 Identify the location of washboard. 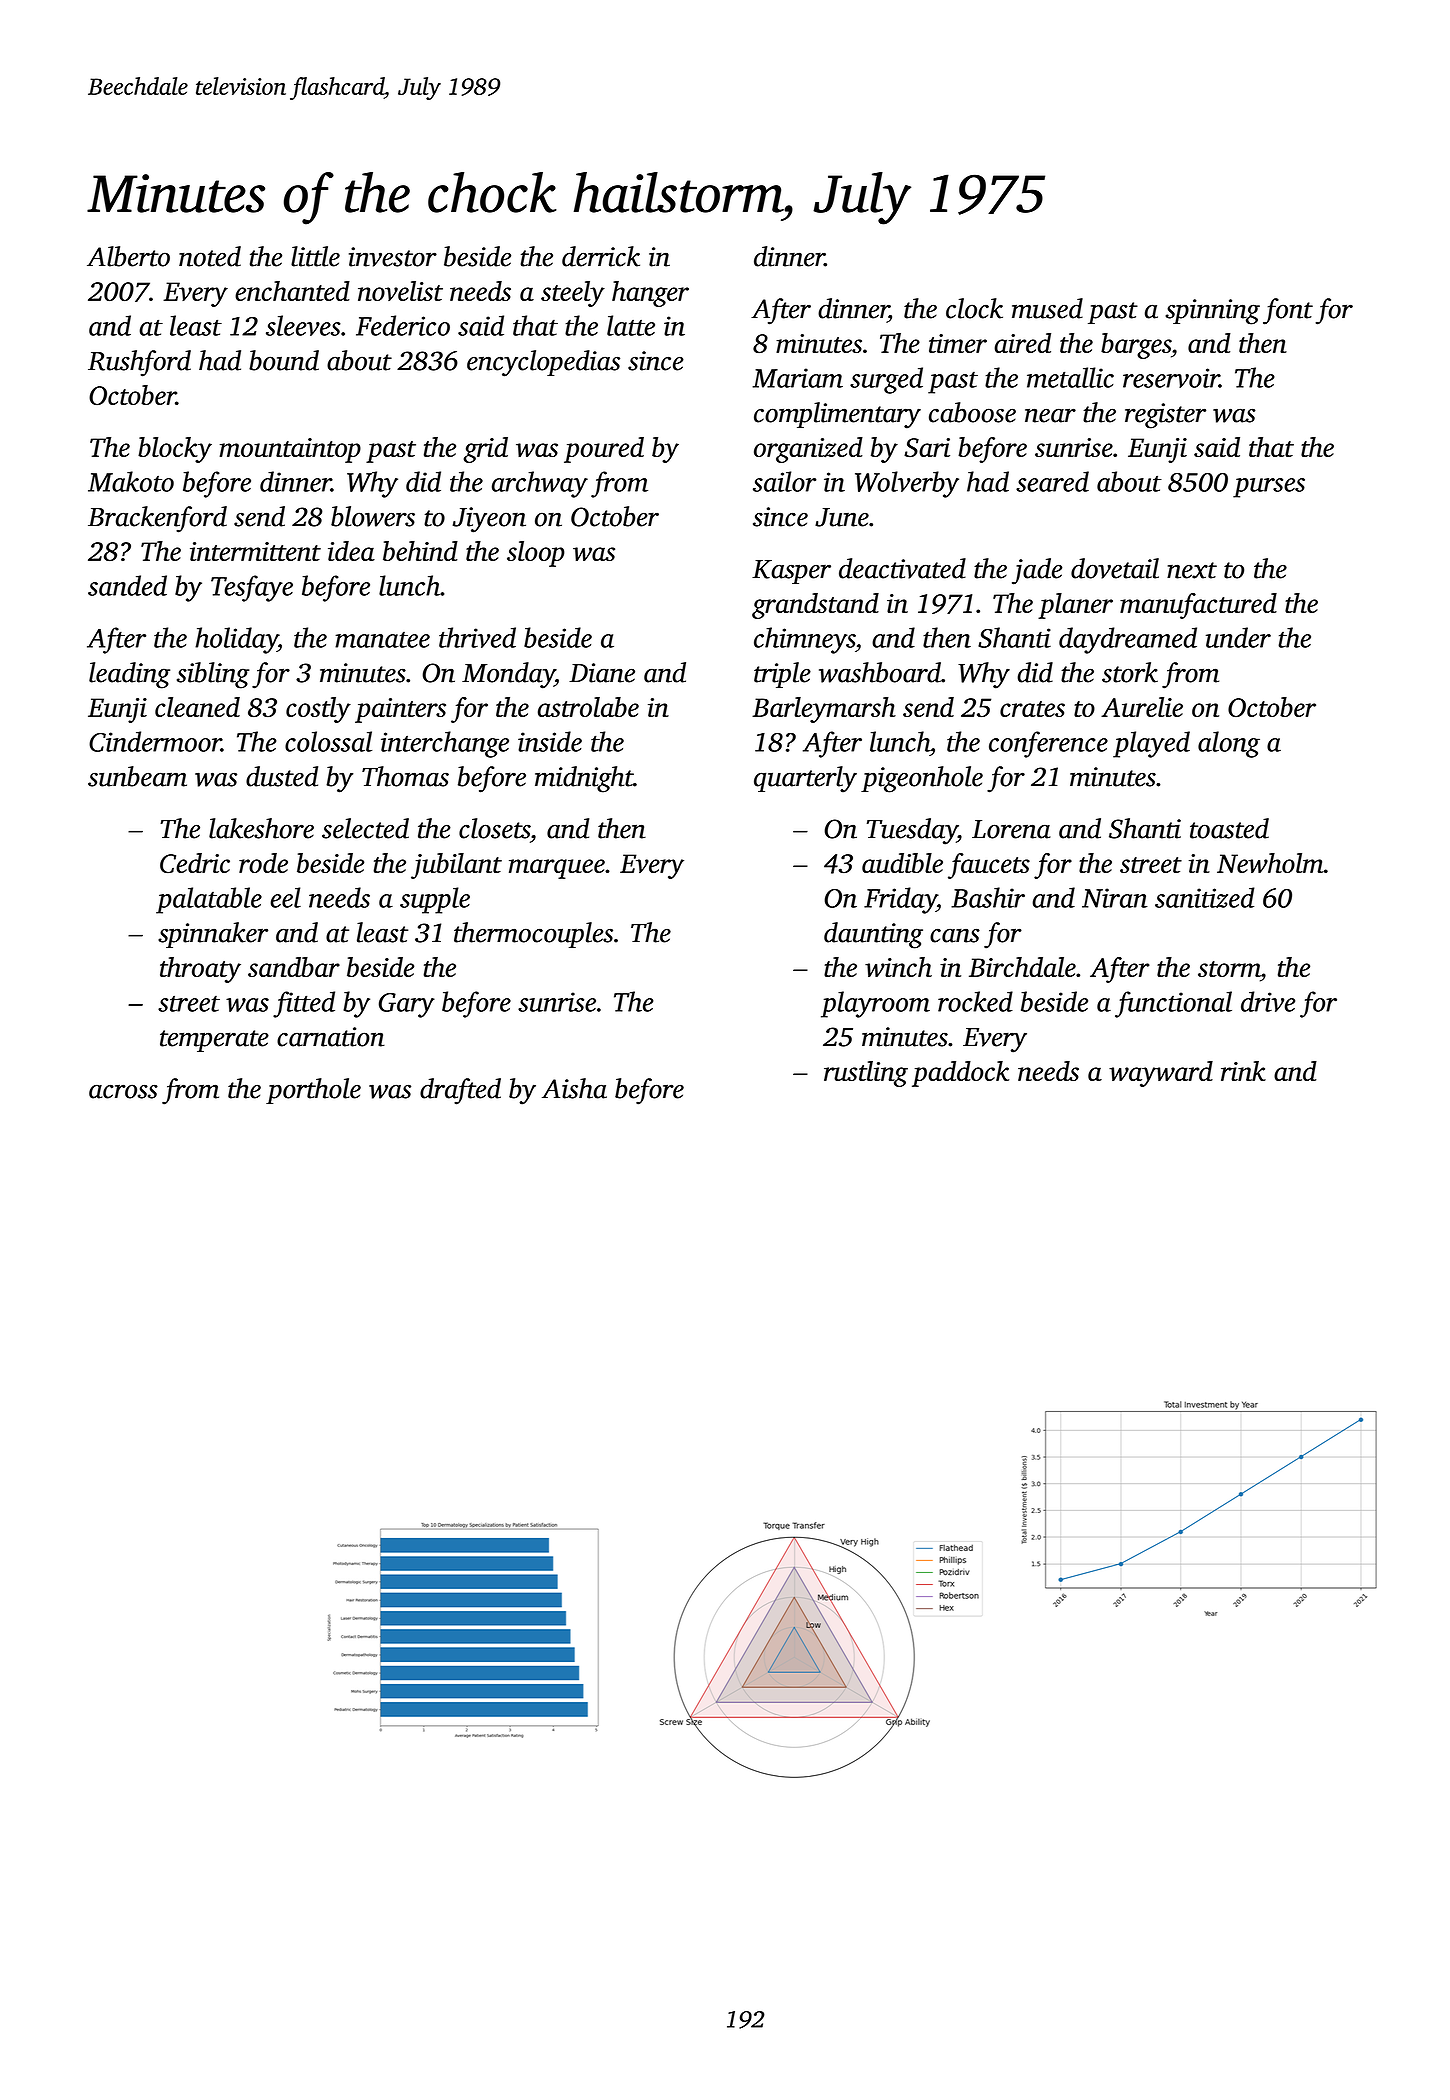
(880, 672).
